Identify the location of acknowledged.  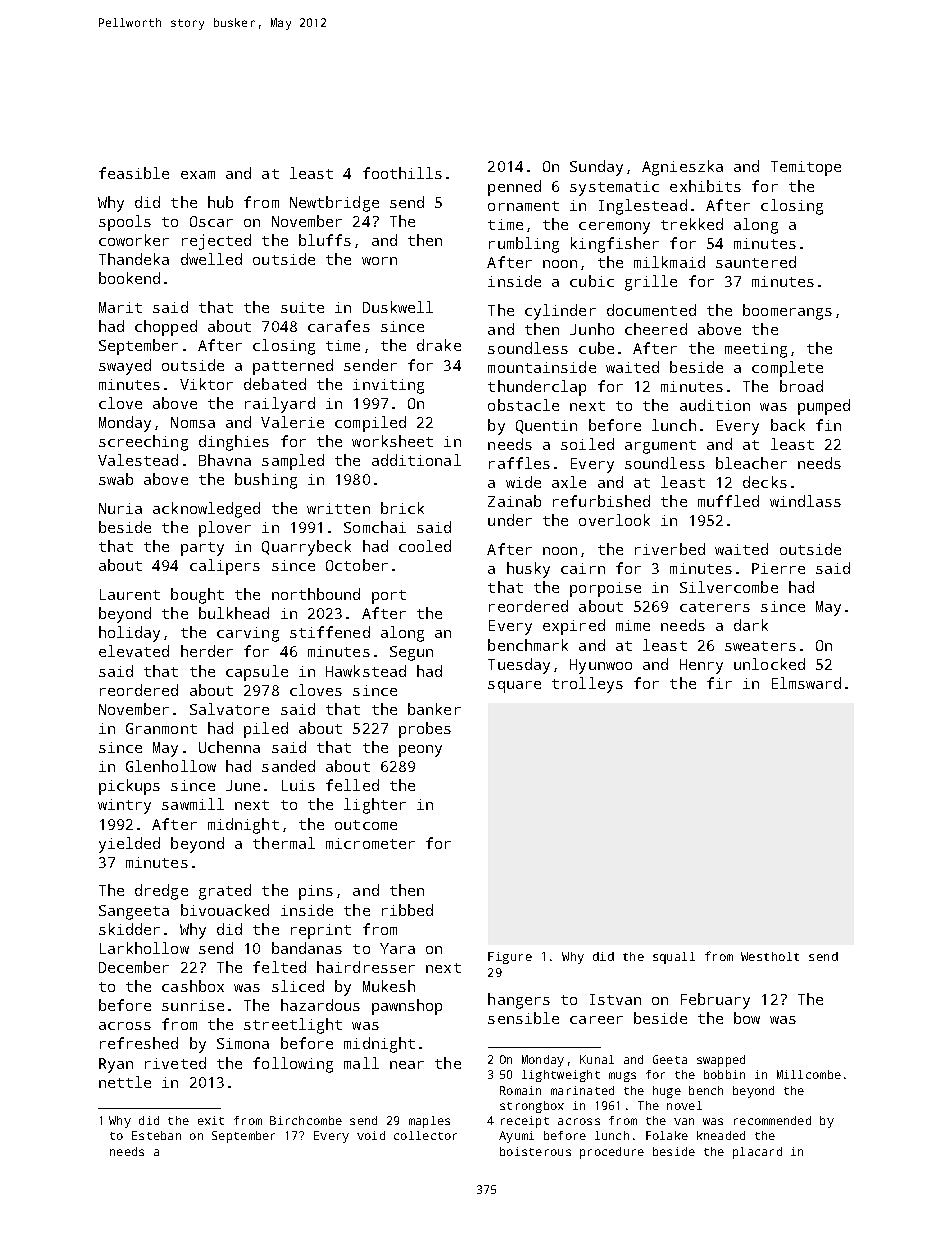
(206, 510).
